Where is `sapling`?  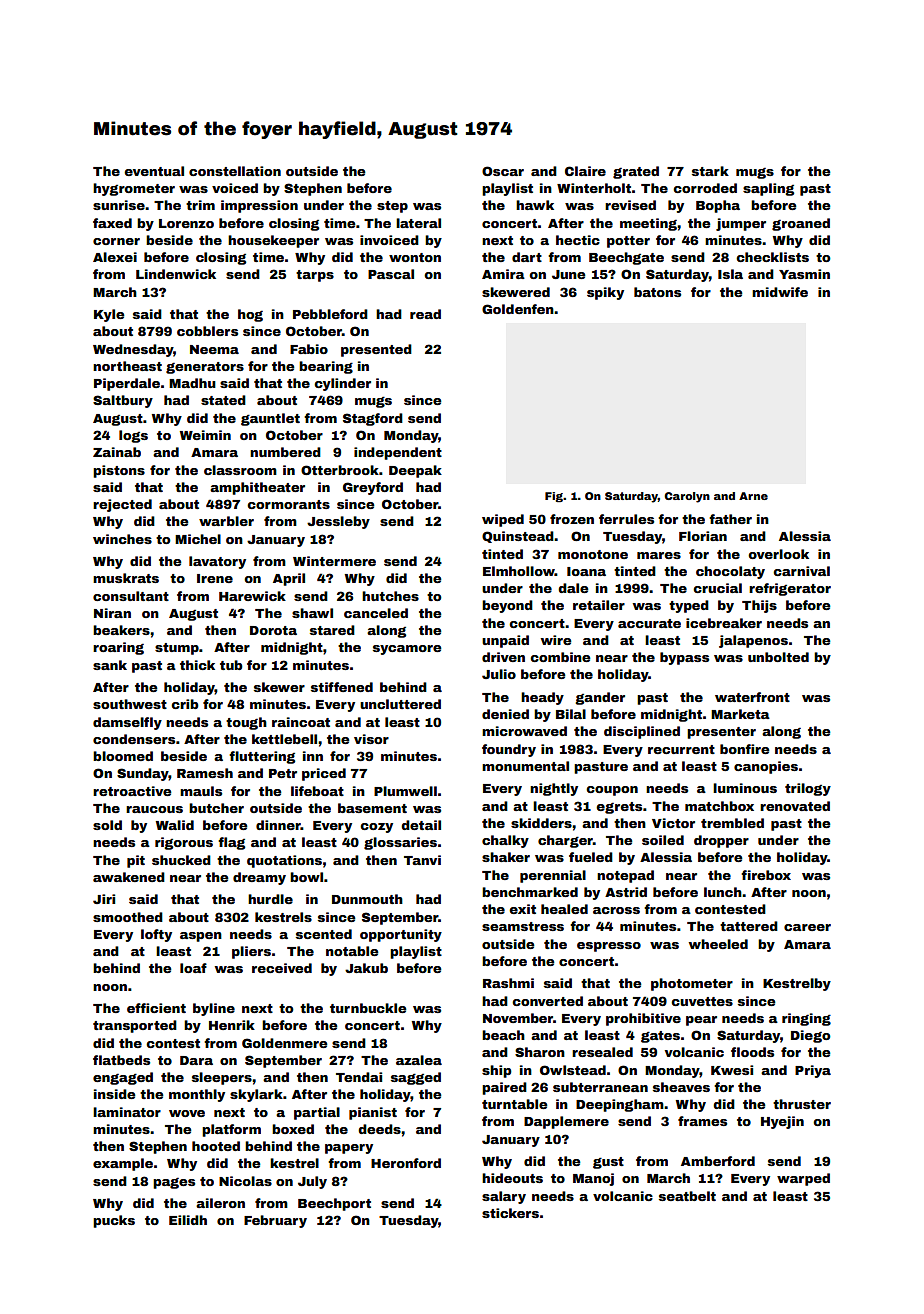
sapling is located at coordinates (768, 189).
